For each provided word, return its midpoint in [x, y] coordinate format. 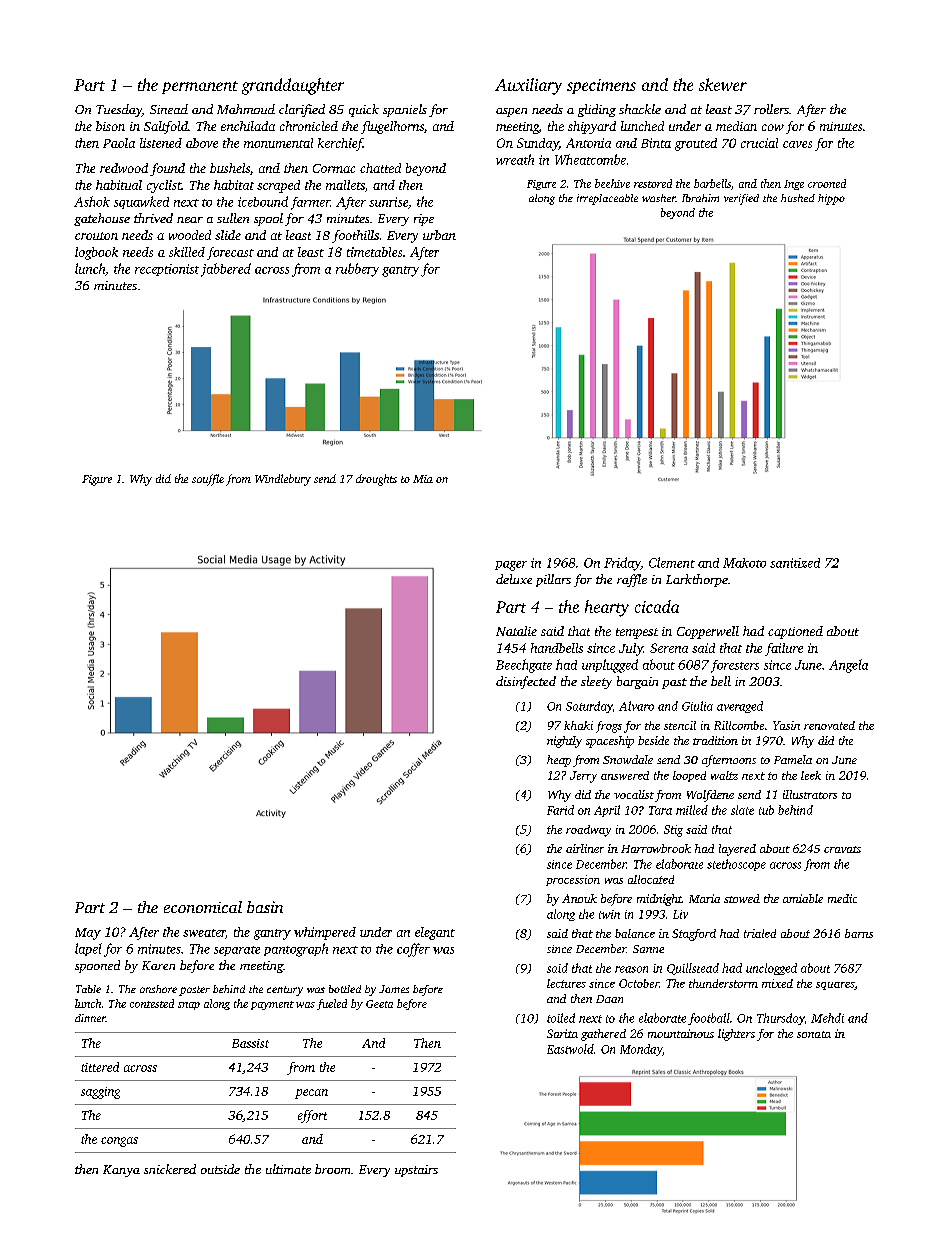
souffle [208, 480]
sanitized [795, 563]
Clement [672, 562]
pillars [553, 580]
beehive [612, 183]
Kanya [121, 1171]
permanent [200, 87]
